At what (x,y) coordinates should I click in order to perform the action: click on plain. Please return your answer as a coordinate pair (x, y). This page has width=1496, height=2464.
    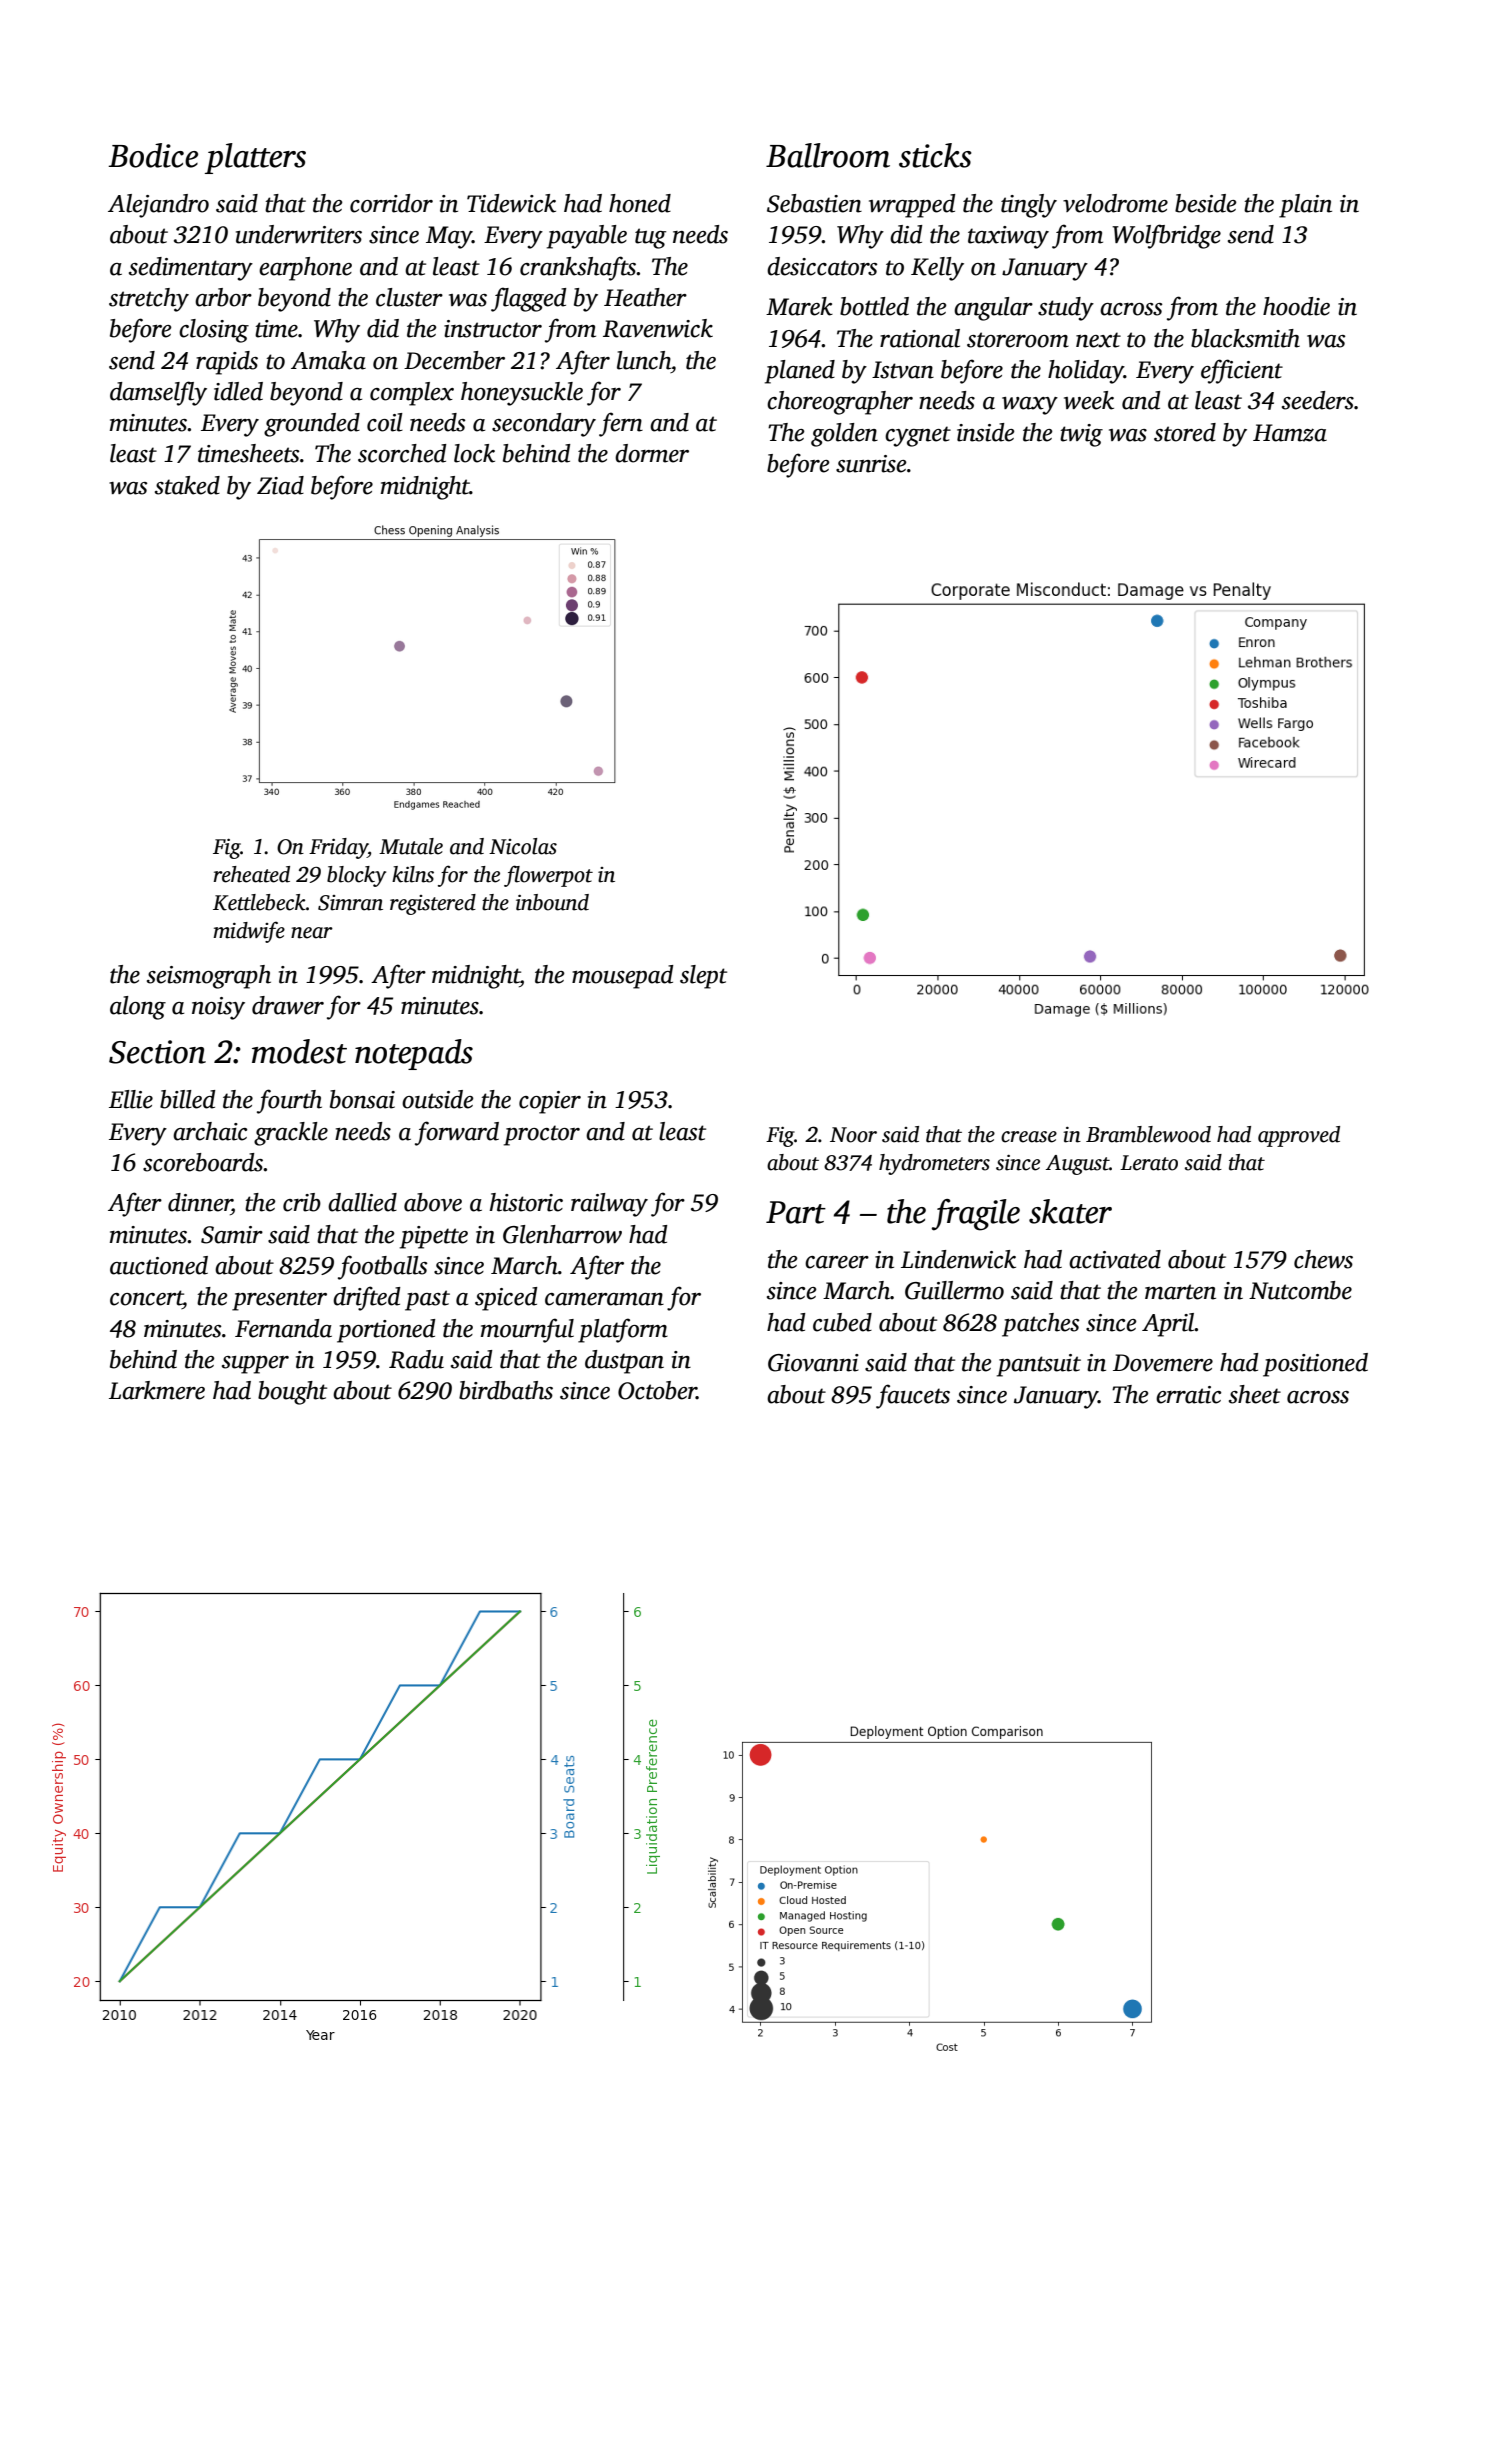
    Looking at the image, I should click on (1305, 206).
